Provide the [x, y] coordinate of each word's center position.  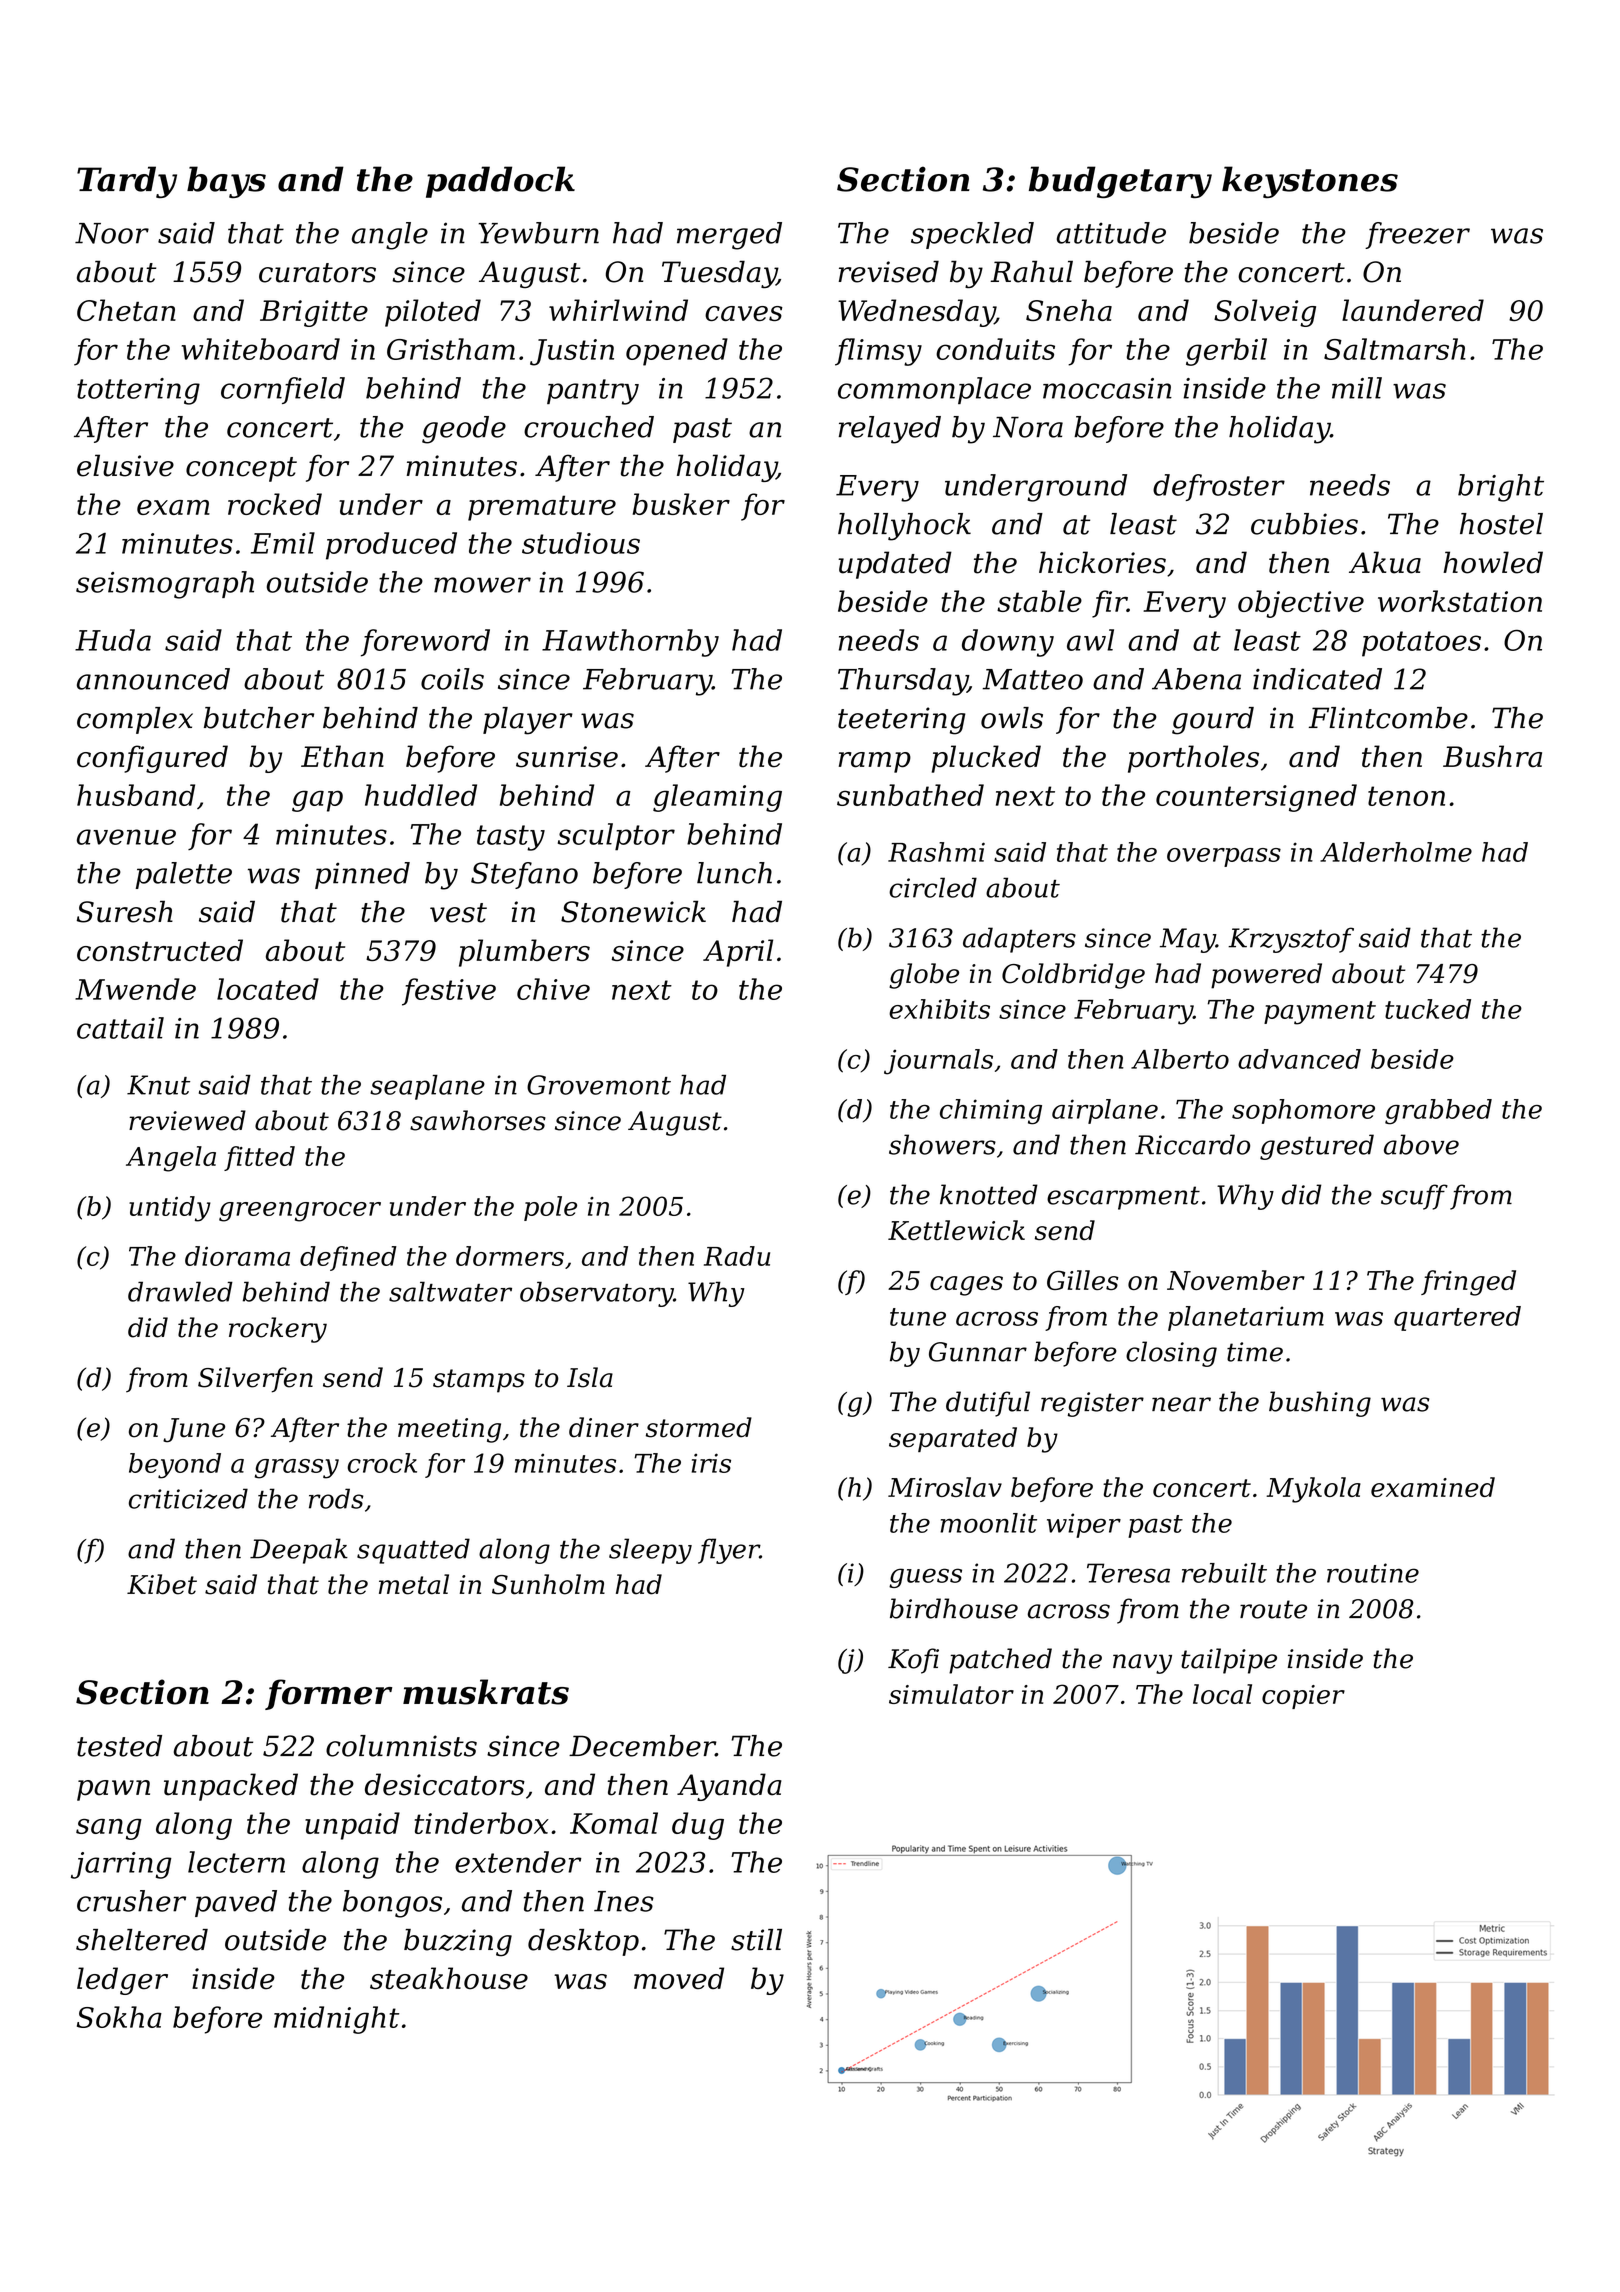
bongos [392, 1904]
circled [933, 887]
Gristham [451, 349]
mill [1357, 388]
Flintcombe [1388, 718]
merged [729, 236]
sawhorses [478, 1120]
